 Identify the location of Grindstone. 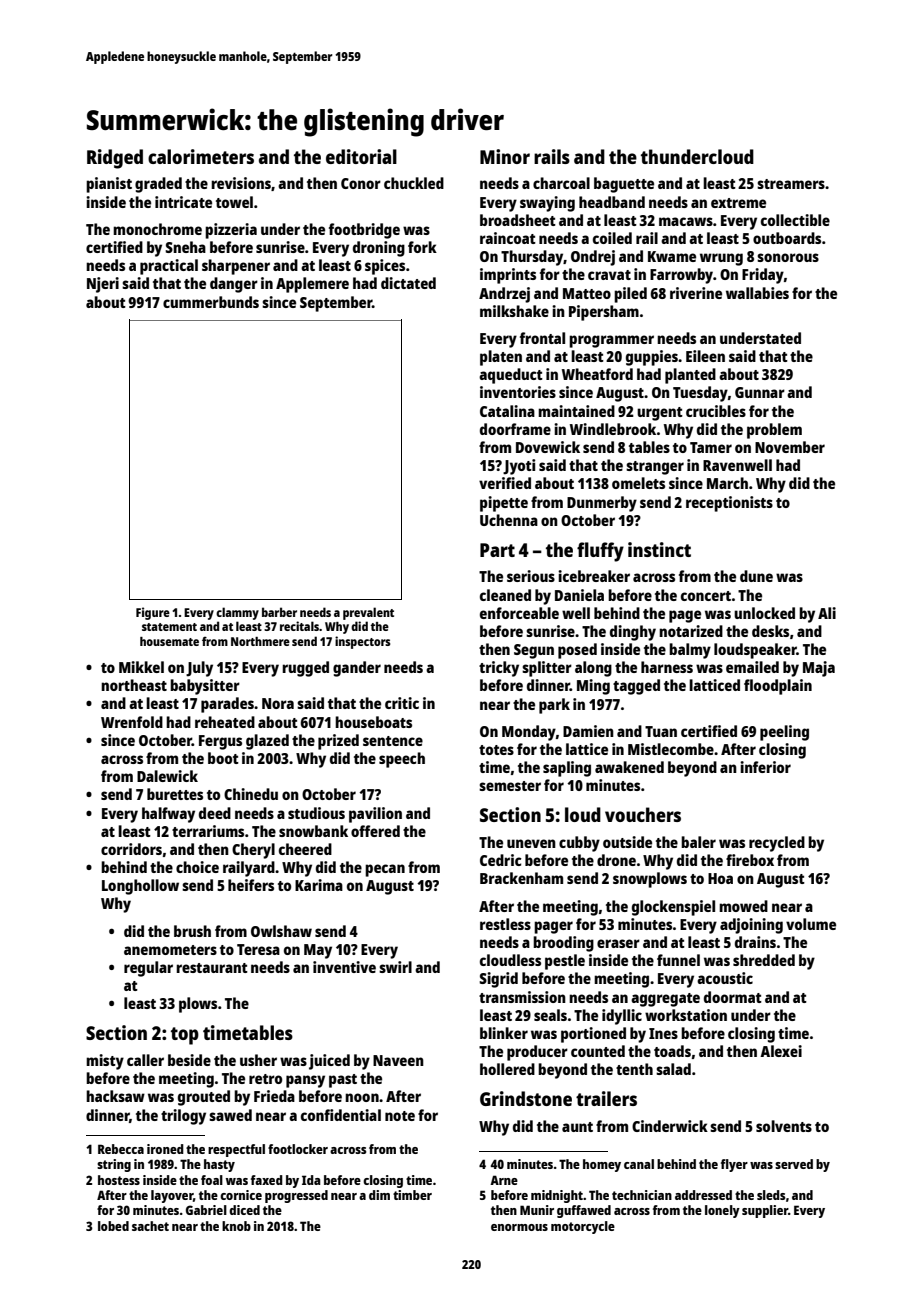
(526, 1098).
